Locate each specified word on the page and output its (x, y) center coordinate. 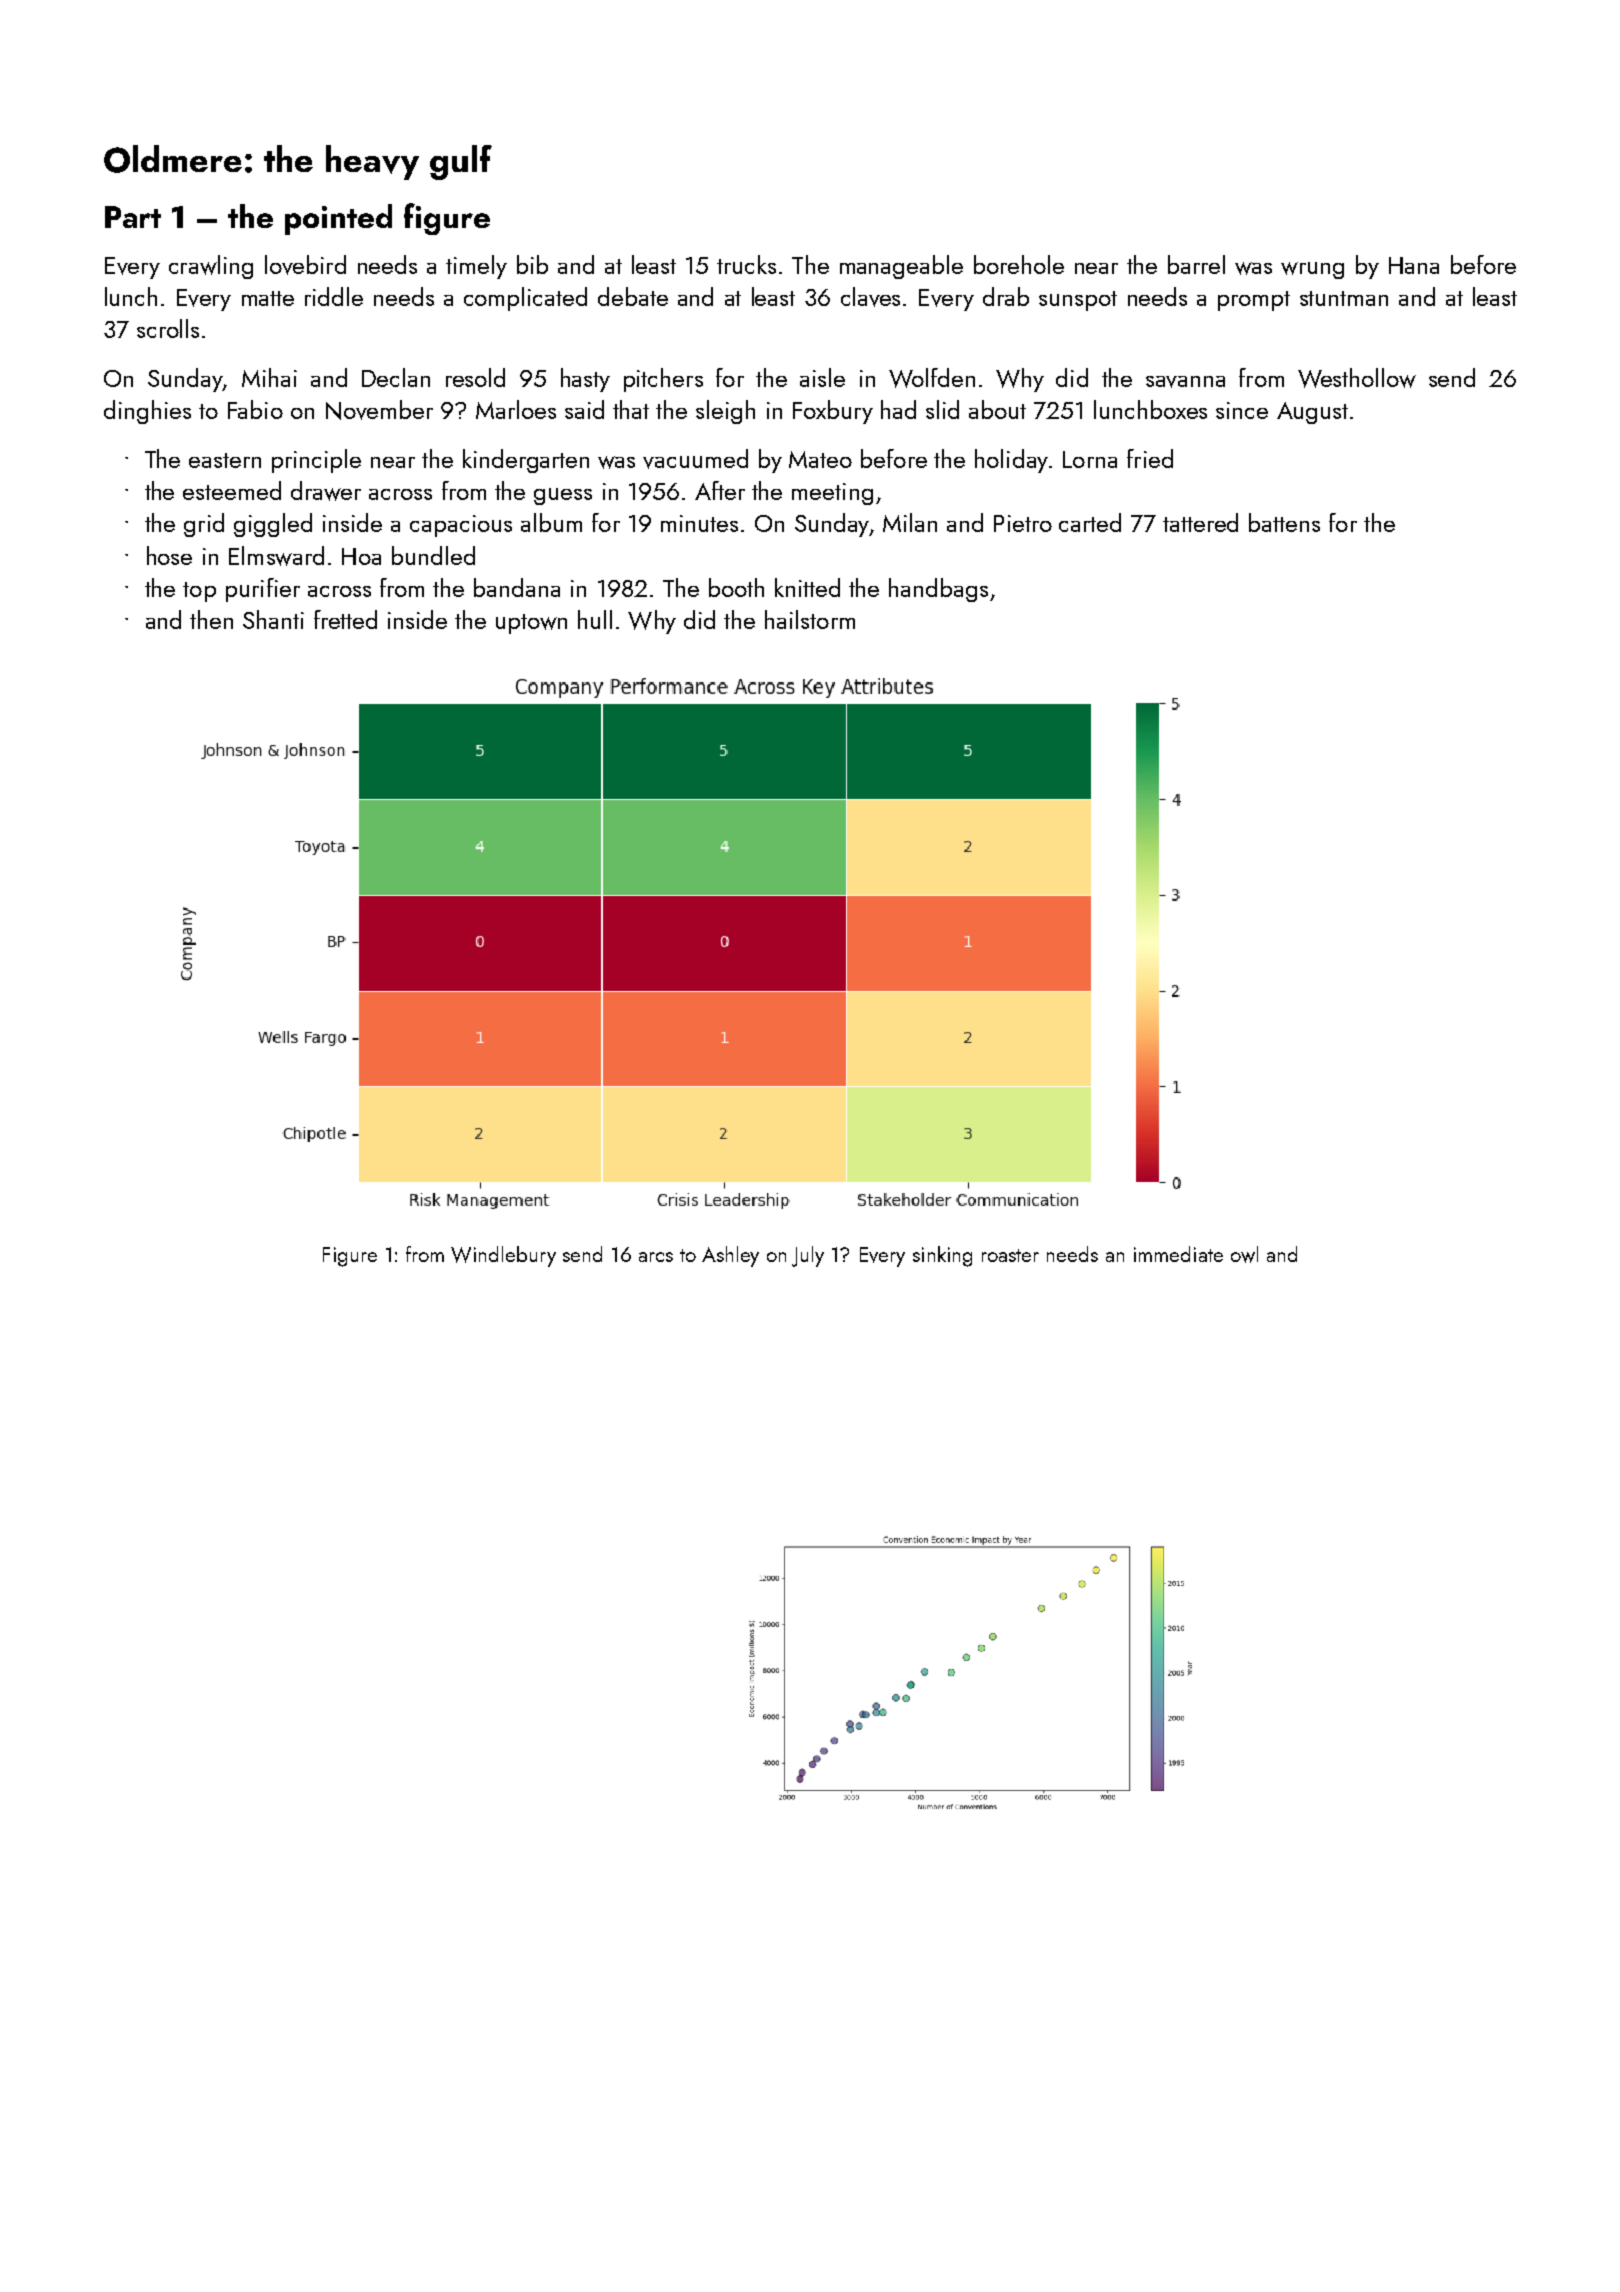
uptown (531, 624)
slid (942, 409)
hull (595, 619)
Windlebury (503, 1256)
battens (1284, 522)
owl (1244, 1254)
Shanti (273, 619)
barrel (1196, 264)
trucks (746, 264)
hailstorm (810, 619)
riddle (334, 296)
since (1242, 410)
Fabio (255, 409)
